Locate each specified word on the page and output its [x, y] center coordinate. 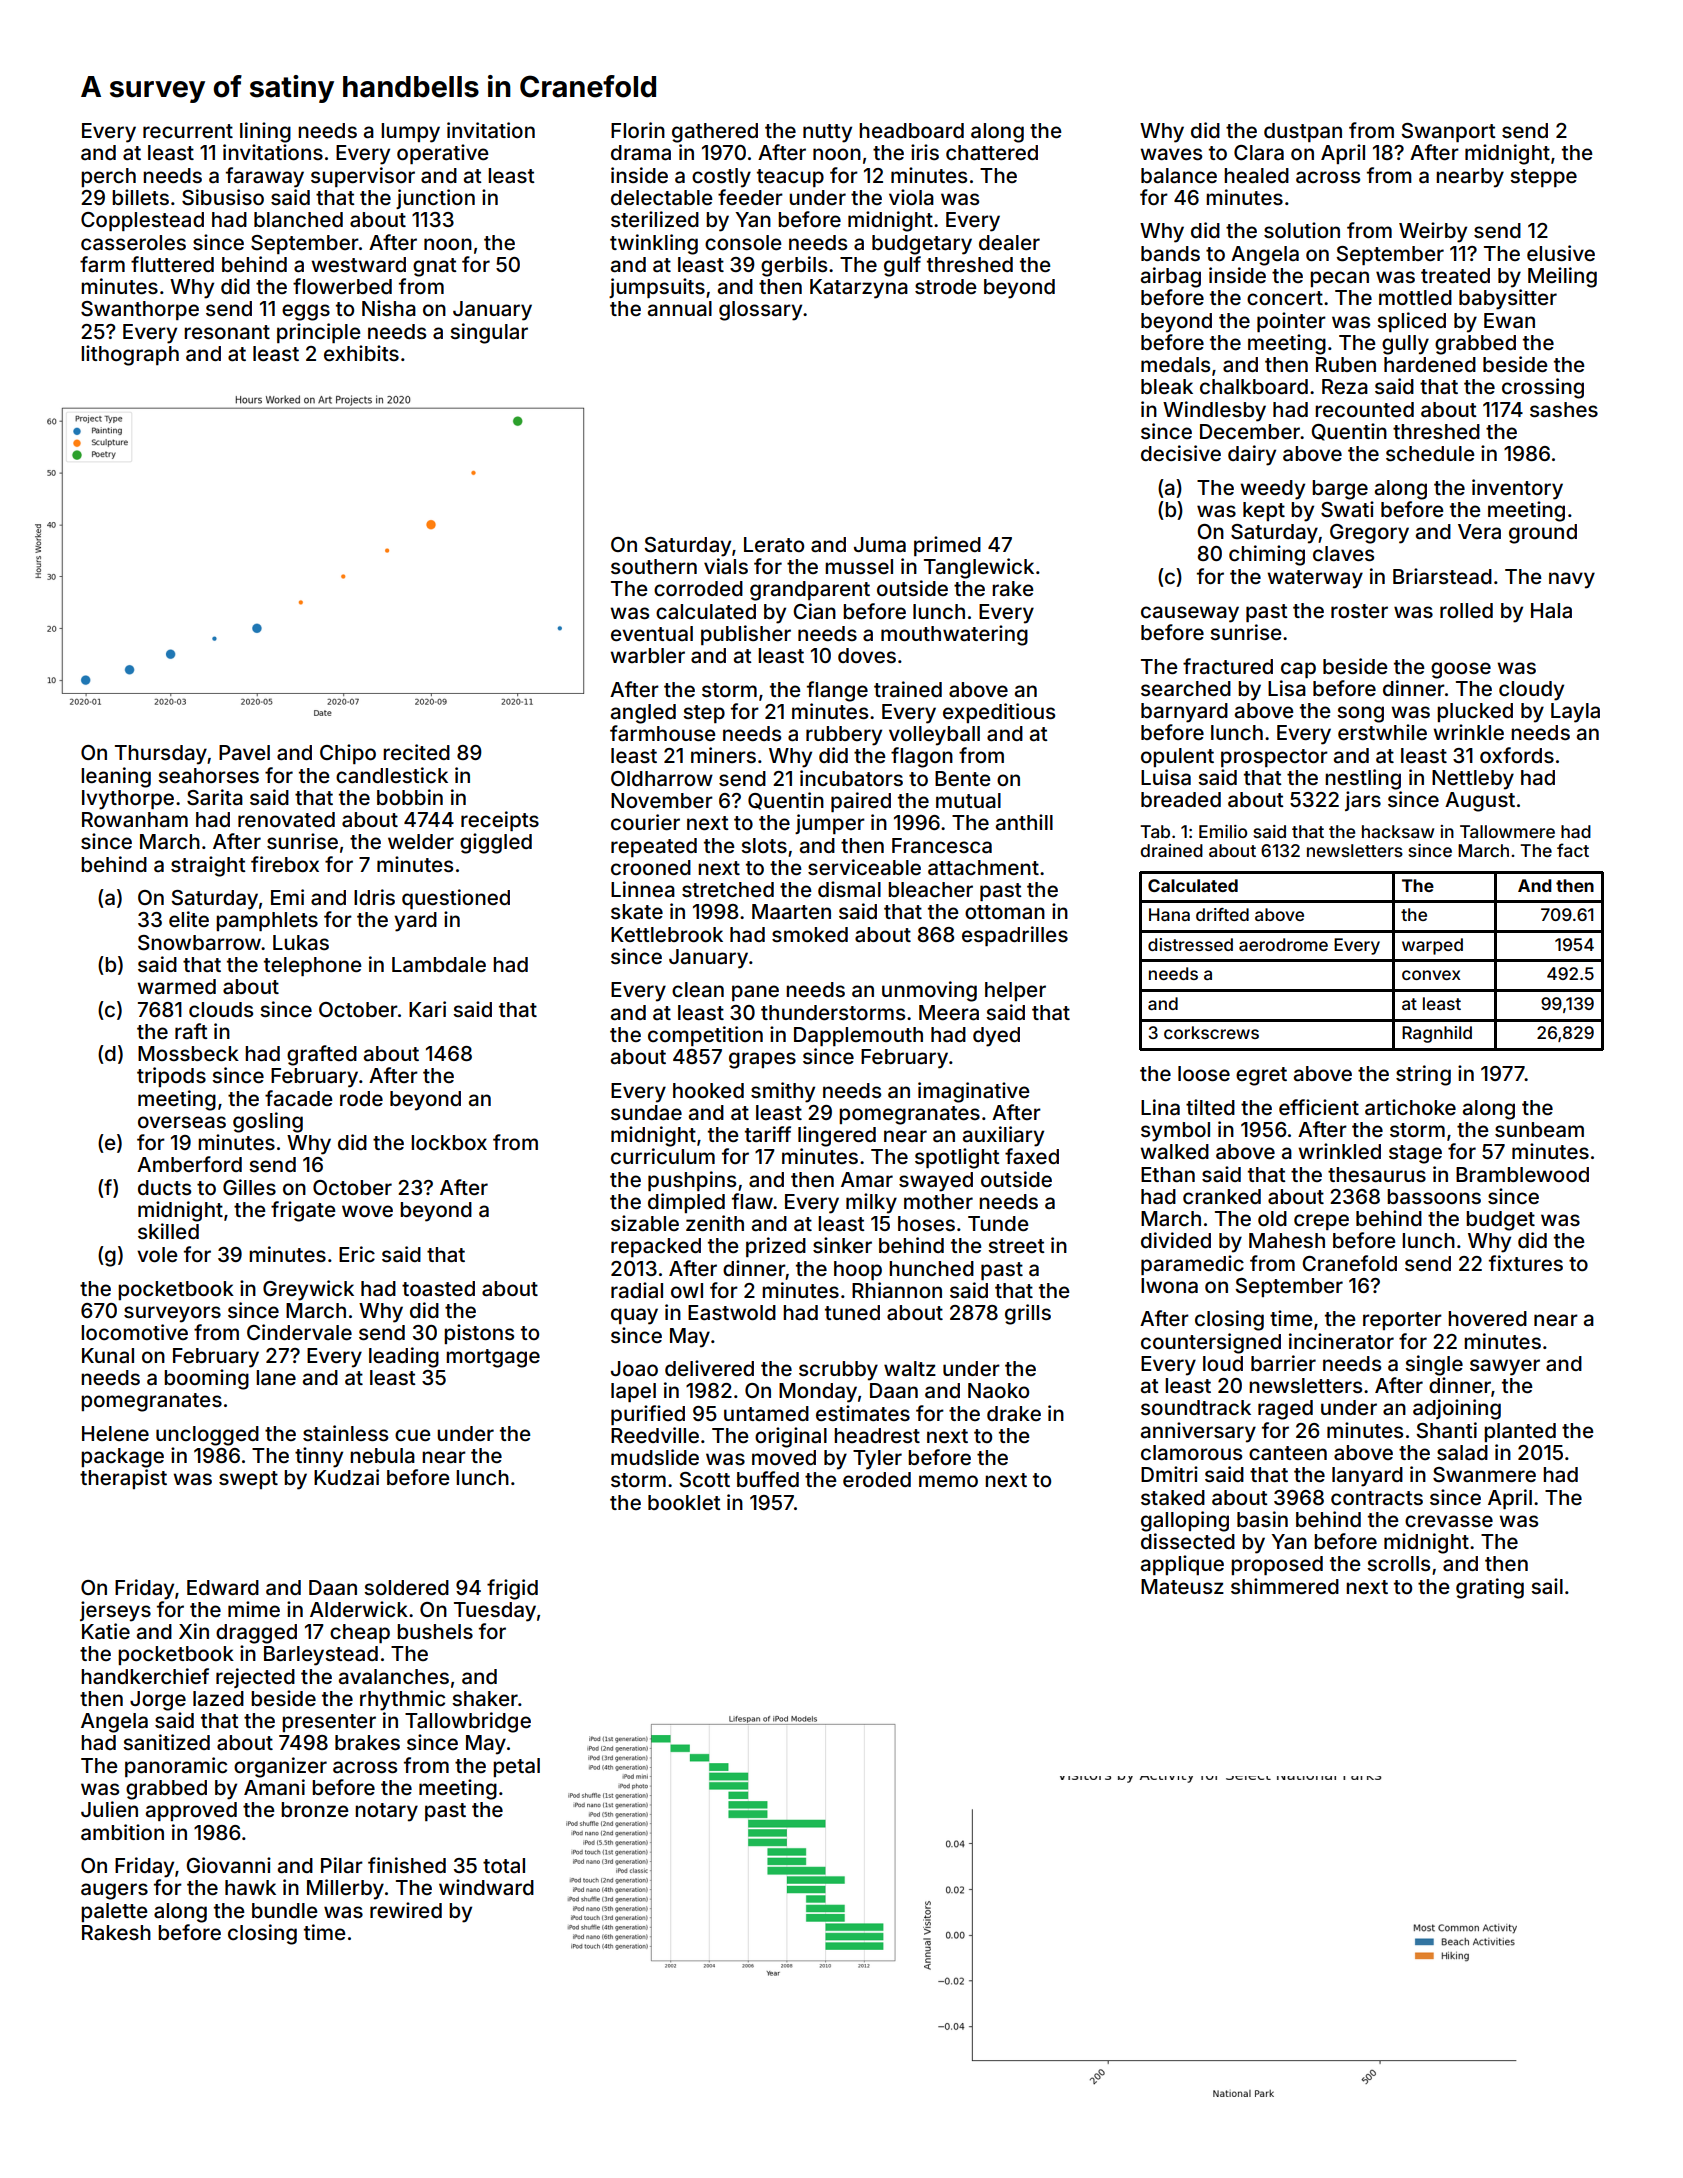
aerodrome [1283, 944]
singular [489, 333]
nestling [1363, 779]
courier [645, 822]
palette [114, 1912]
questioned [456, 899]
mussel [859, 566]
